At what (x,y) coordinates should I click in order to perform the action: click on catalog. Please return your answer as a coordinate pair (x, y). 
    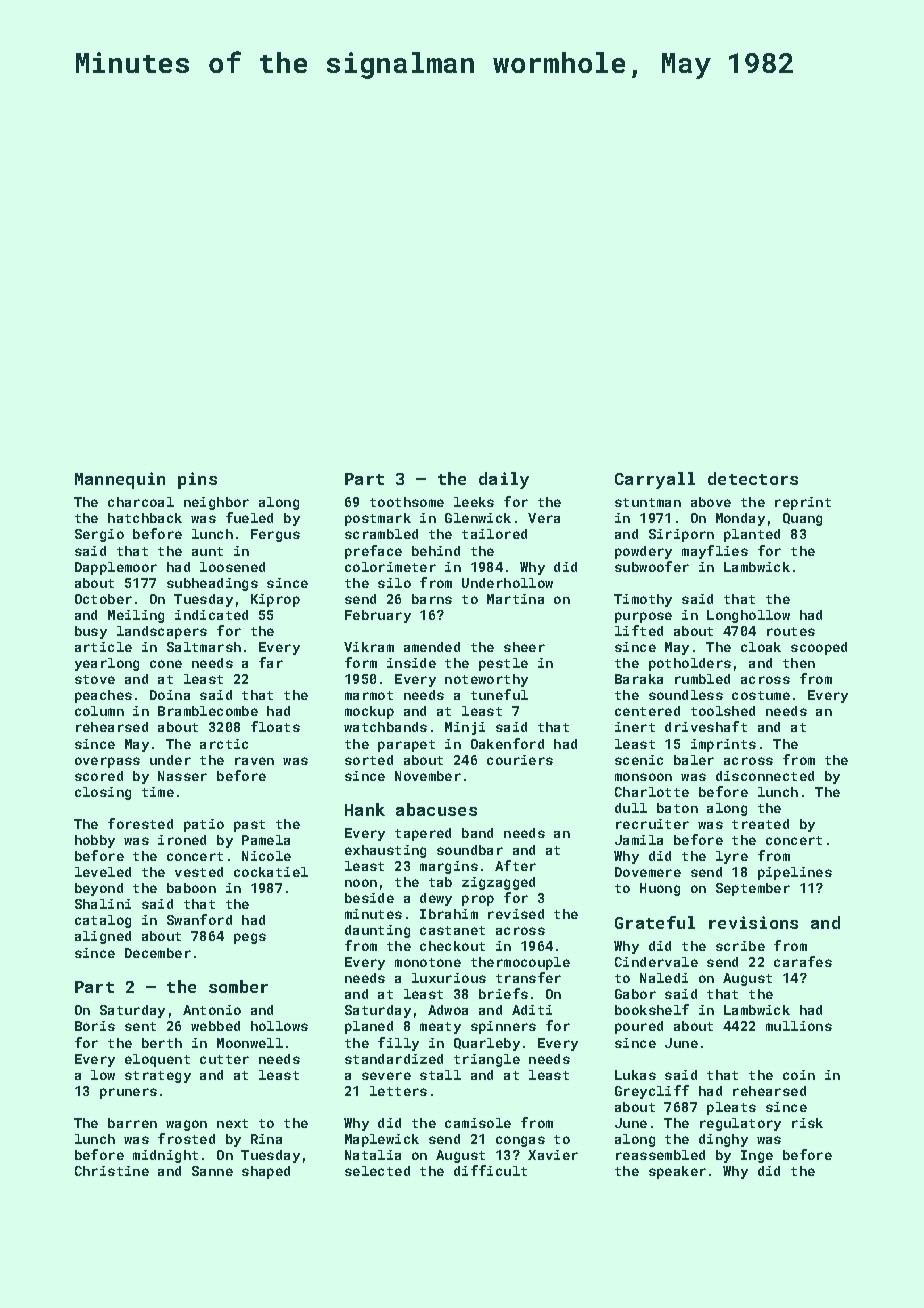
    Looking at the image, I should click on (103, 921).
